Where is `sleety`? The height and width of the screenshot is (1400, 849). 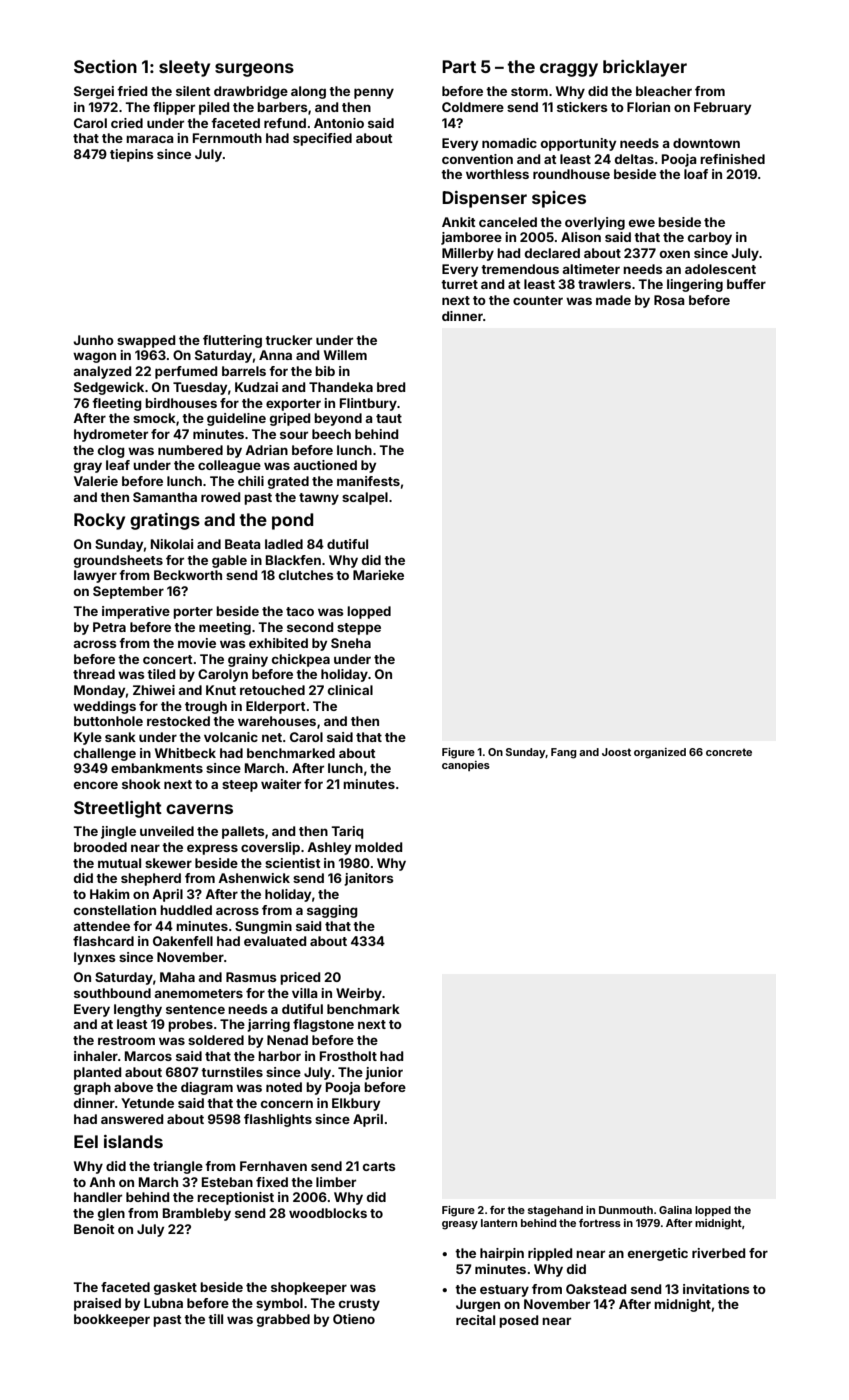
sleety is located at coordinates (184, 68).
